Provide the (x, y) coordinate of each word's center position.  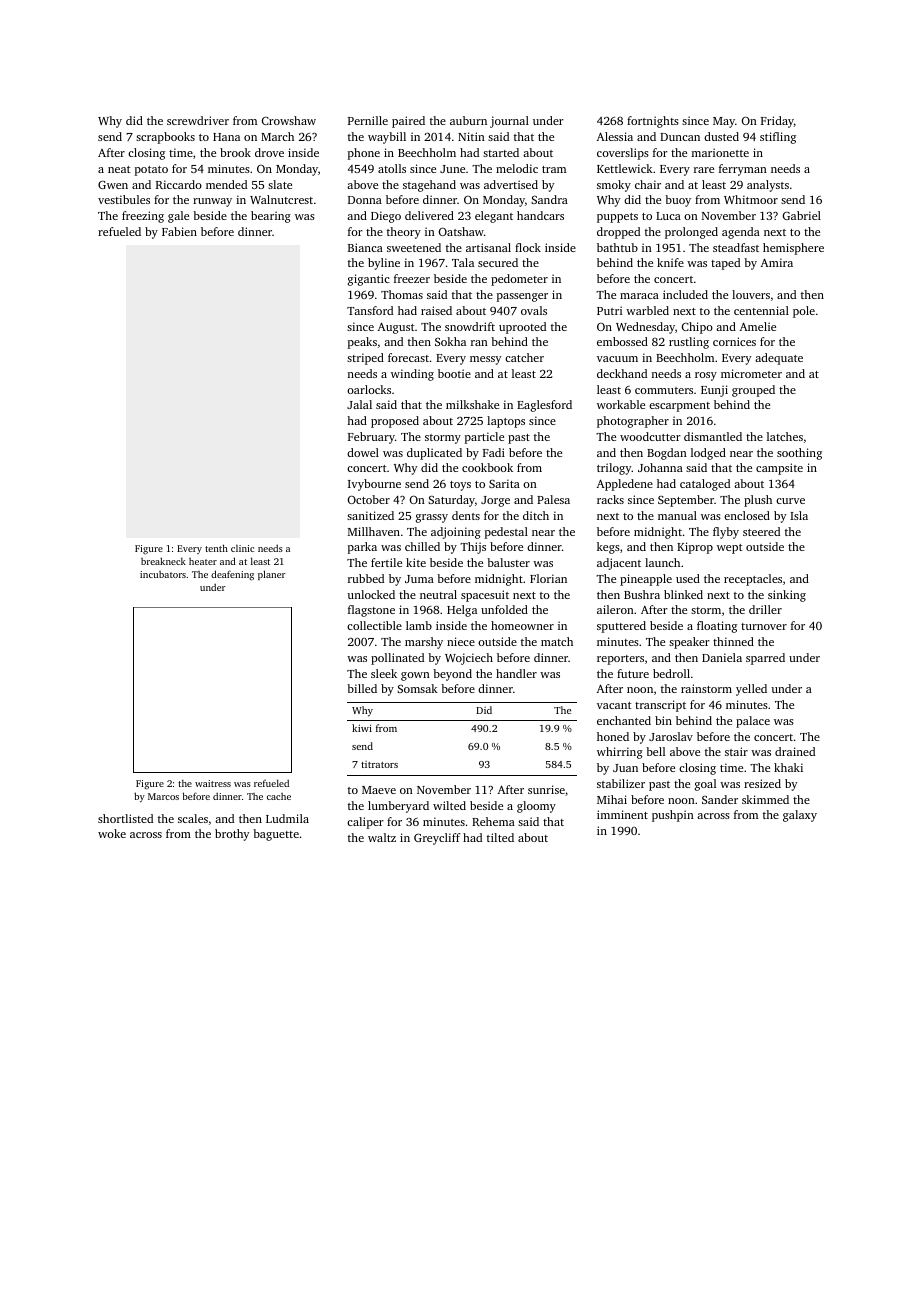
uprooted (522, 328)
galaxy (800, 816)
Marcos (163, 796)
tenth (216, 548)
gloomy (536, 807)
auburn (468, 120)
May (724, 122)
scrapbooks (165, 138)
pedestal (506, 533)
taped (725, 264)
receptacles (753, 580)
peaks (362, 343)
